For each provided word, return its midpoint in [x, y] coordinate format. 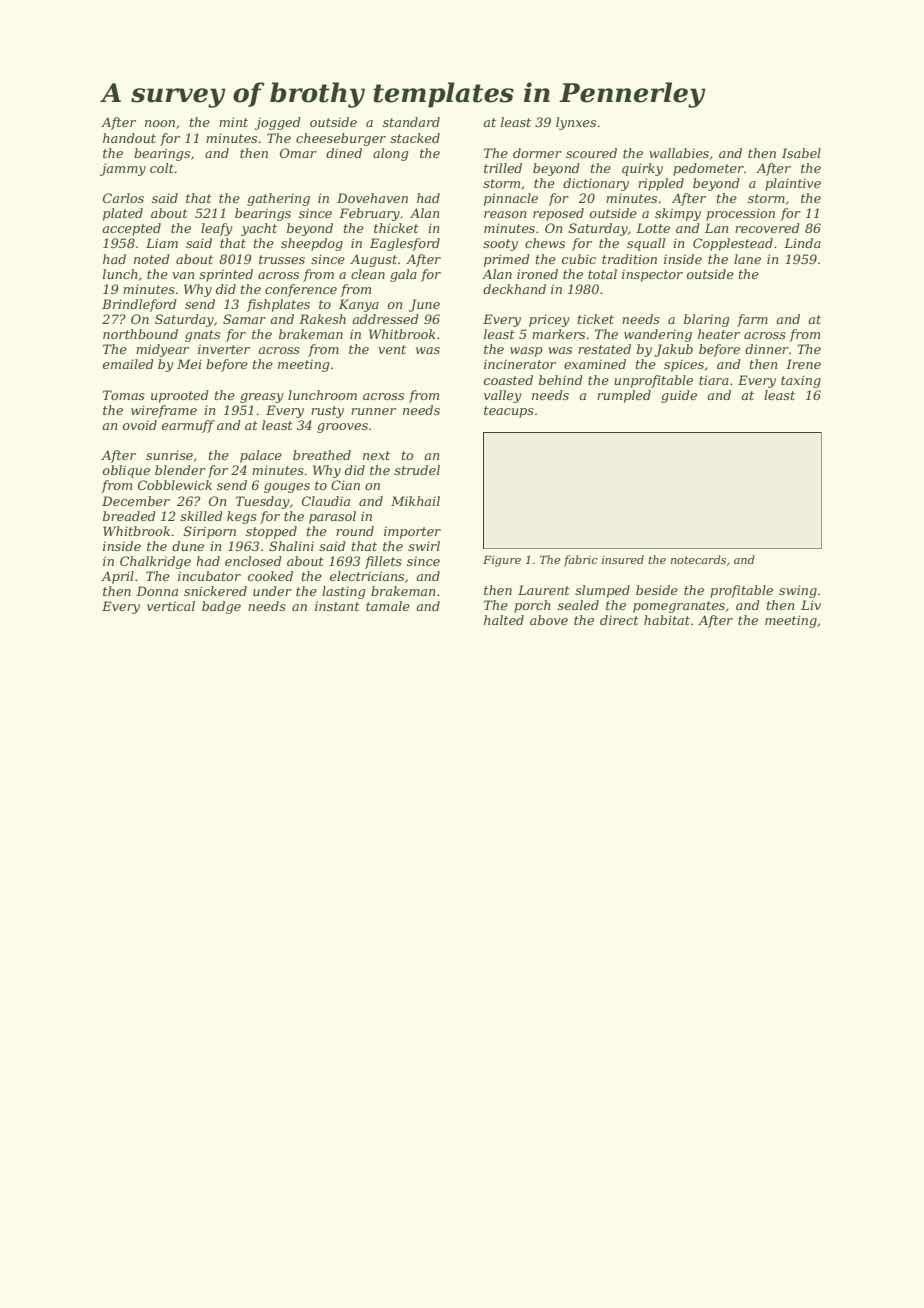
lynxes [576, 123]
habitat [667, 620]
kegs [242, 517]
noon [160, 123]
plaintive [793, 184]
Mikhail [415, 501]
